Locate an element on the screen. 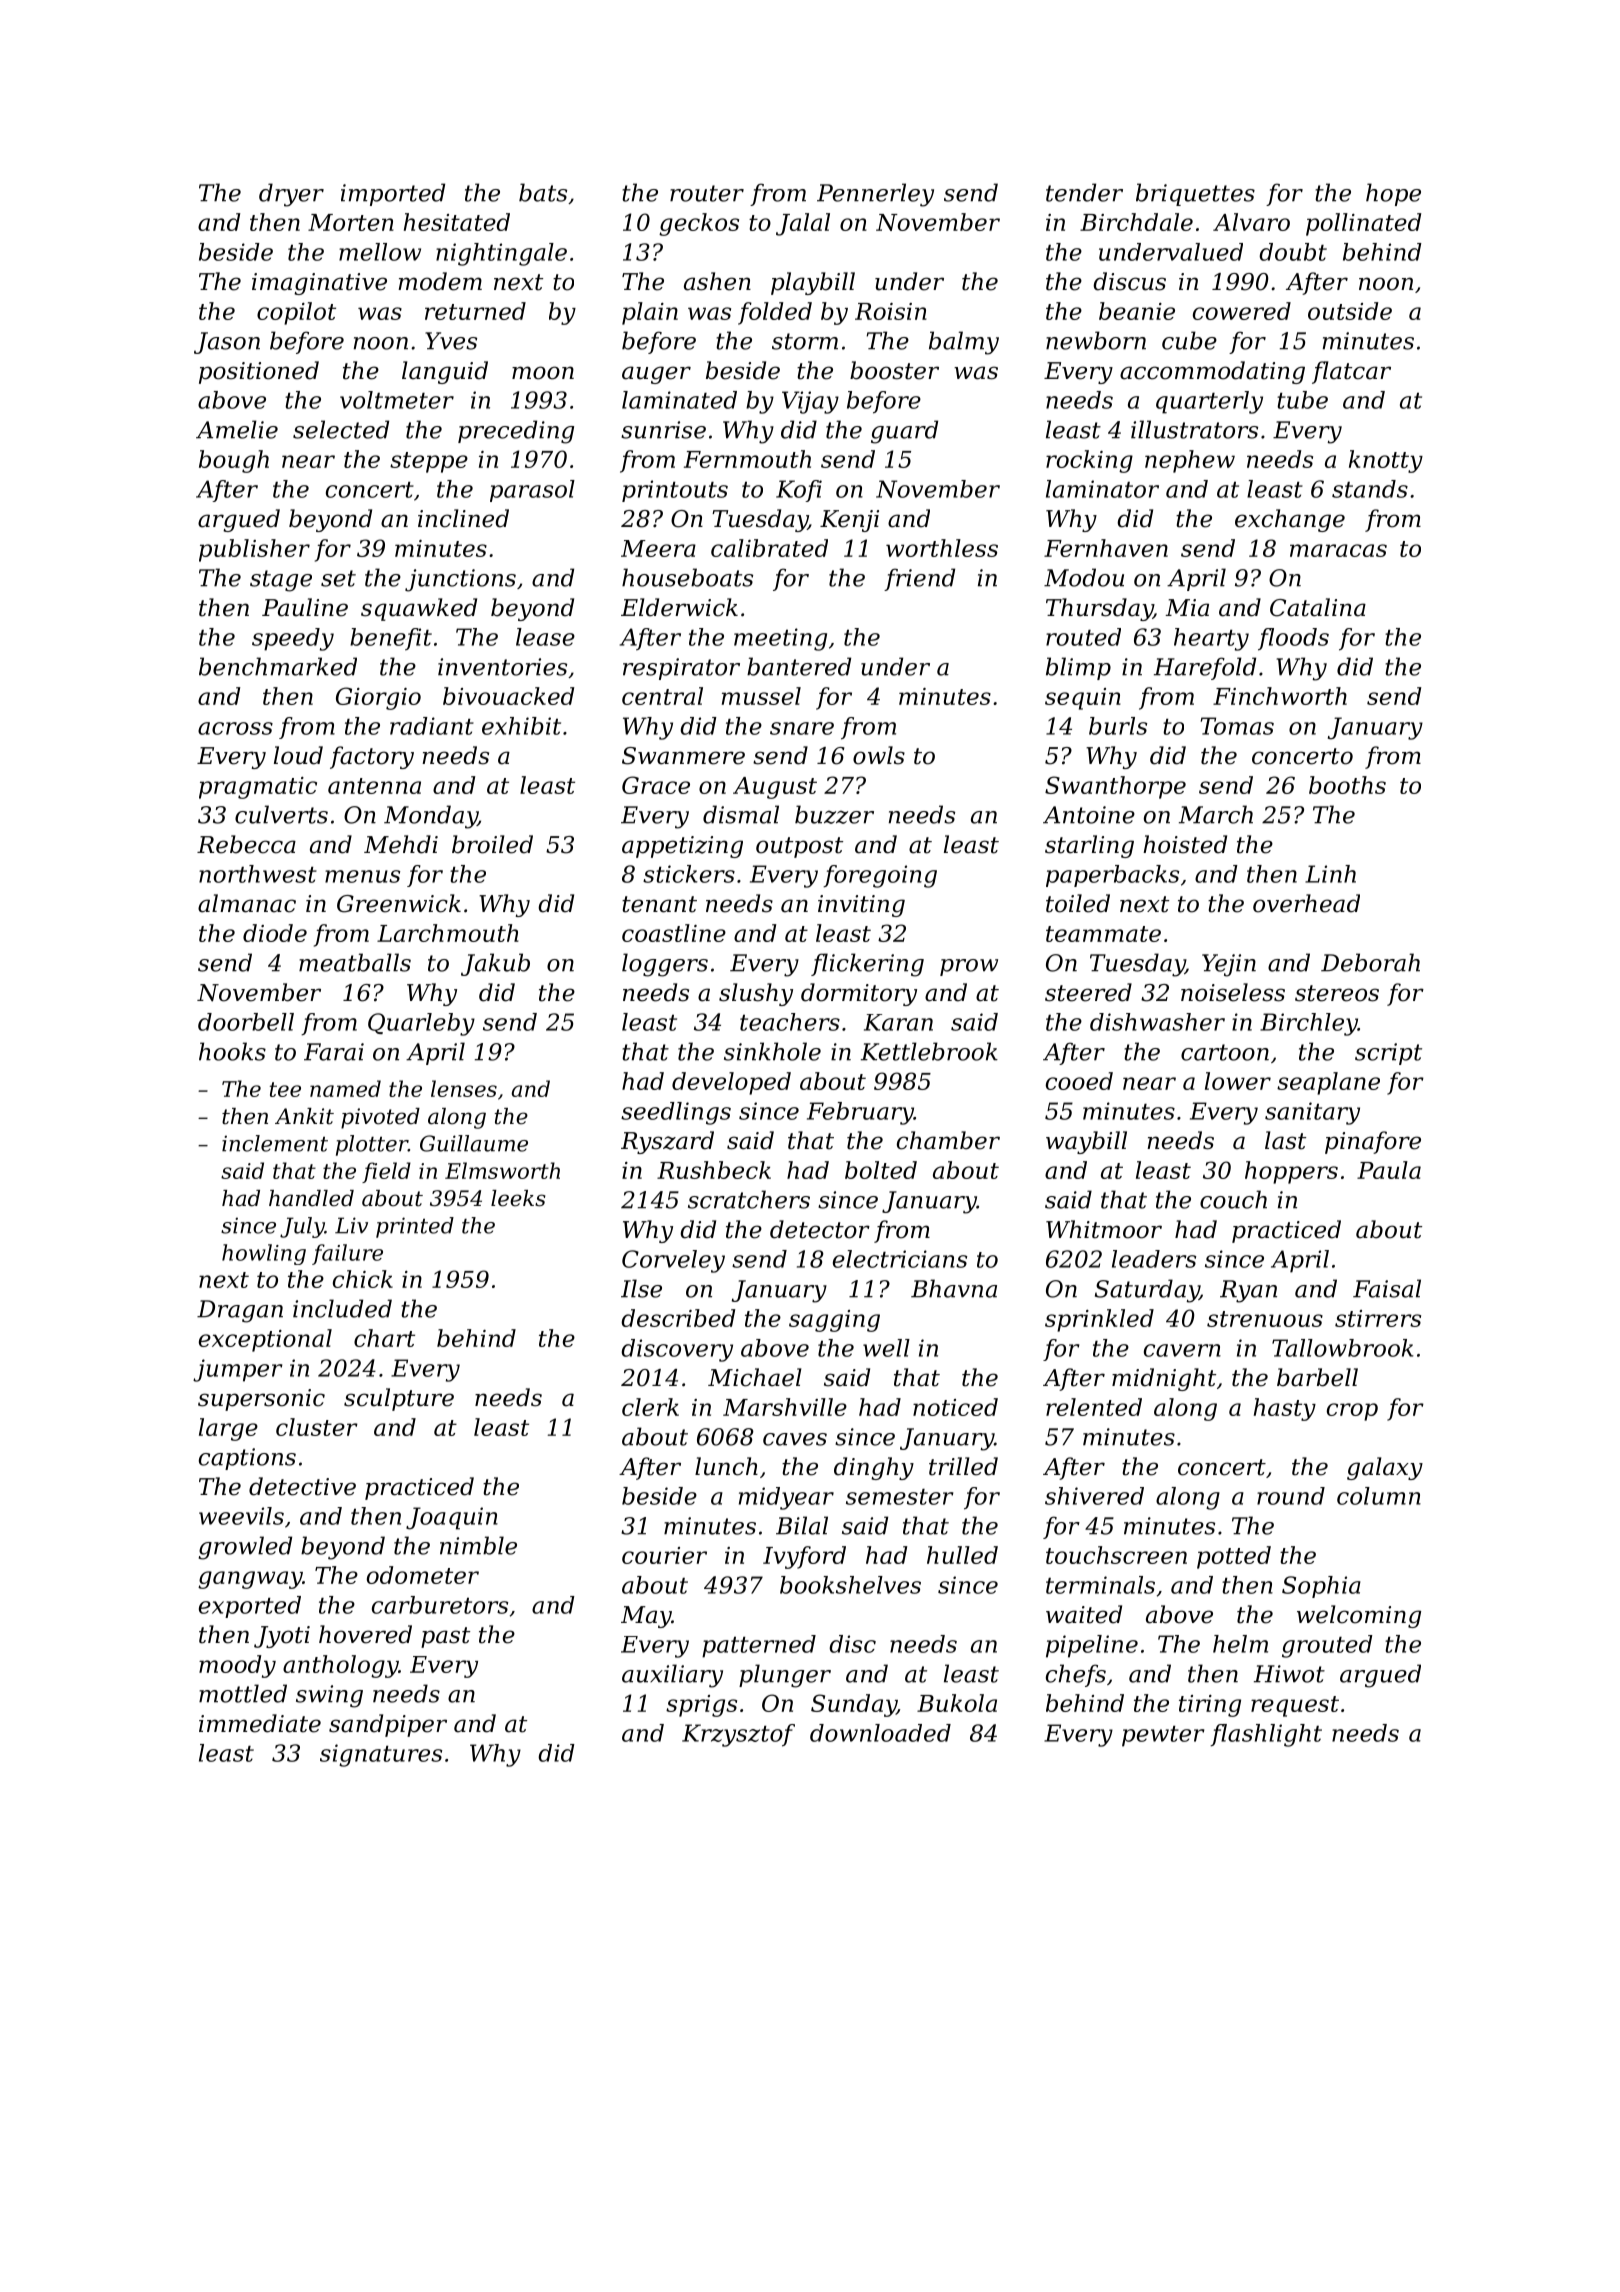 The height and width of the screenshot is (2292, 1620). router is located at coordinates (707, 193).
